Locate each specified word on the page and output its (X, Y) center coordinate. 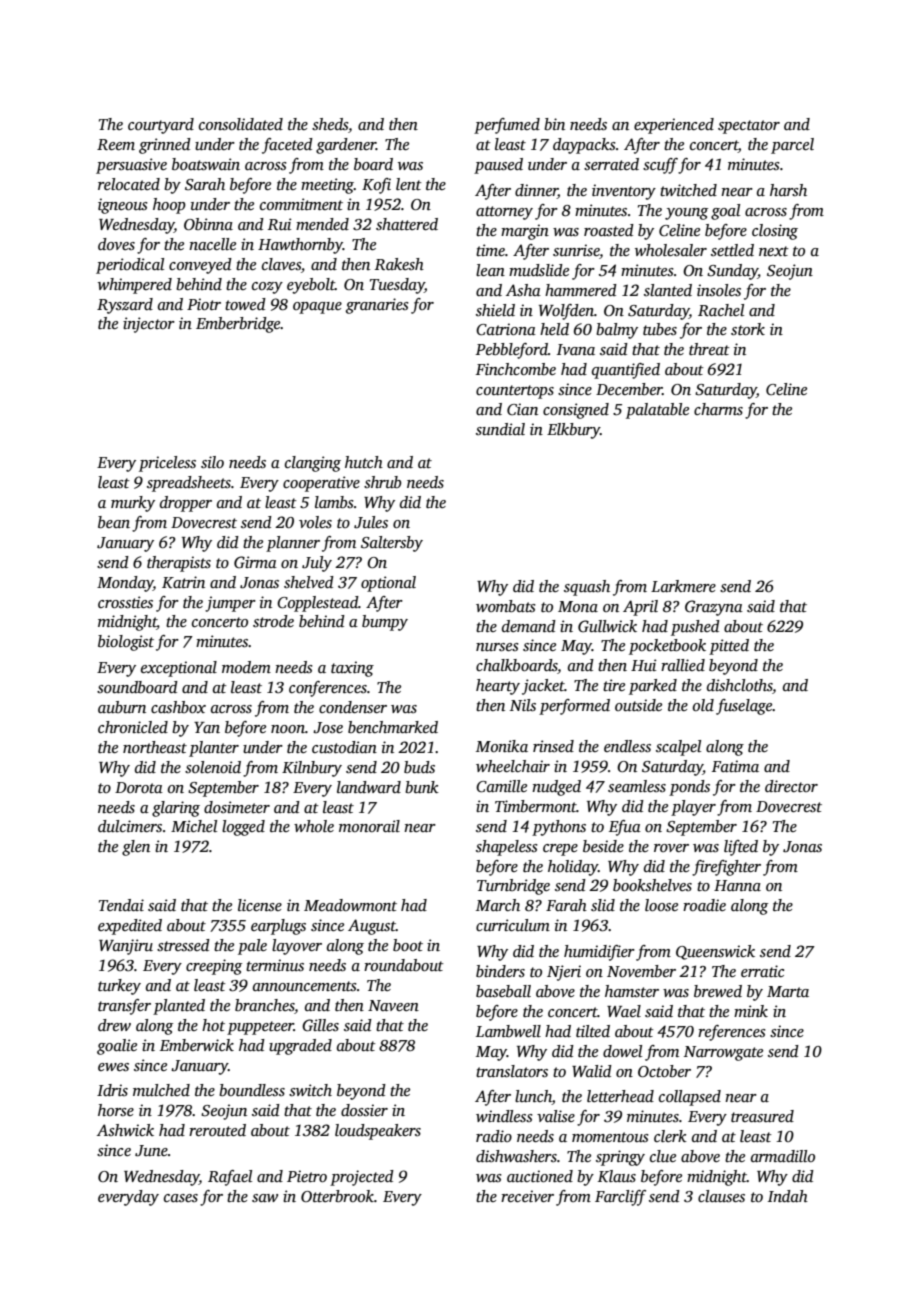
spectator (749, 127)
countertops (515, 392)
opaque (317, 308)
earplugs (278, 927)
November (641, 971)
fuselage (744, 707)
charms (718, 409)
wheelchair (513, 766)
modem (246, 667)
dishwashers (516, 1156)
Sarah (205, 184)
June (151, 1151)
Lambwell (508, 1031)
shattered (407, 224)
